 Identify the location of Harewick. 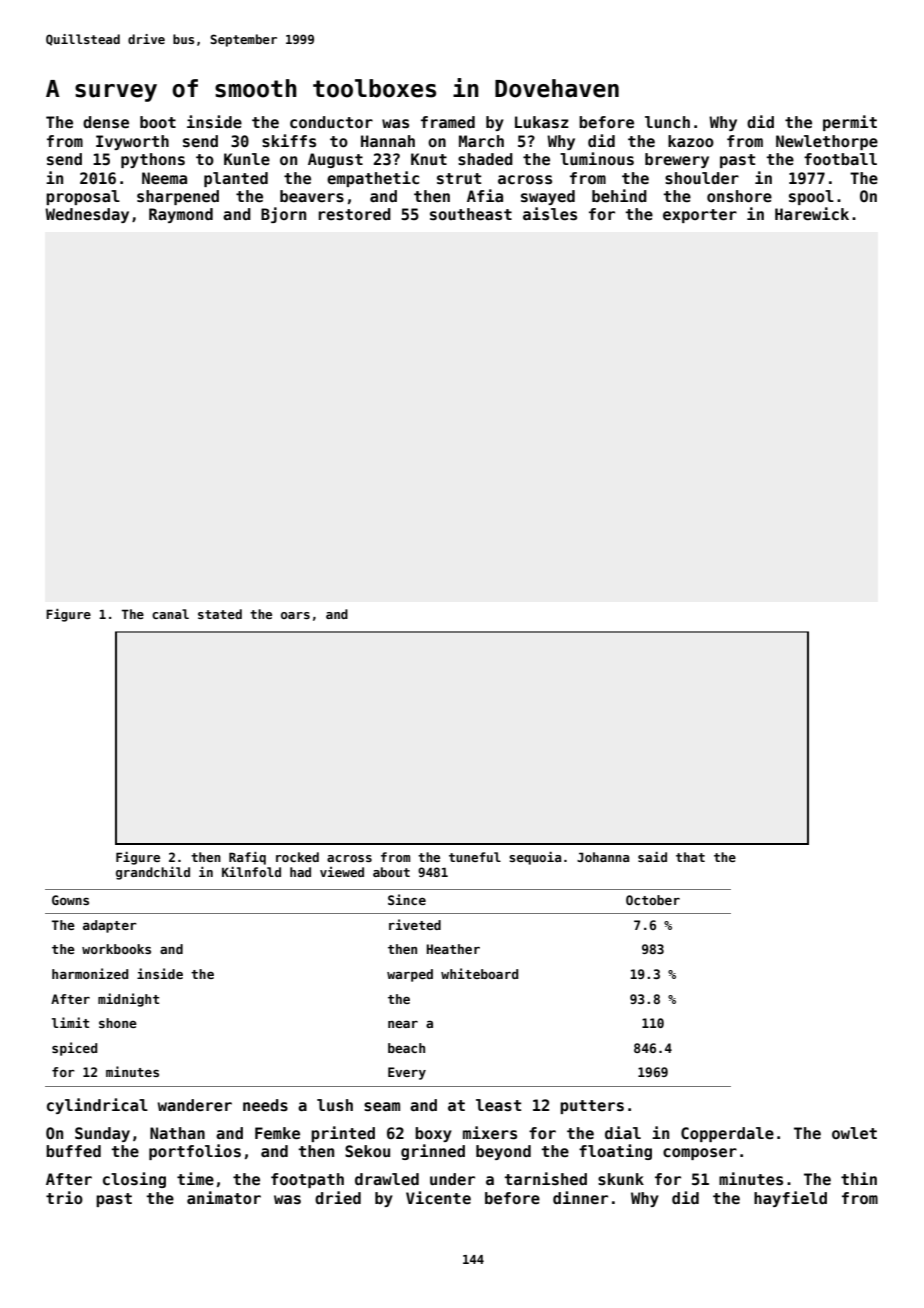
(812, 214).
